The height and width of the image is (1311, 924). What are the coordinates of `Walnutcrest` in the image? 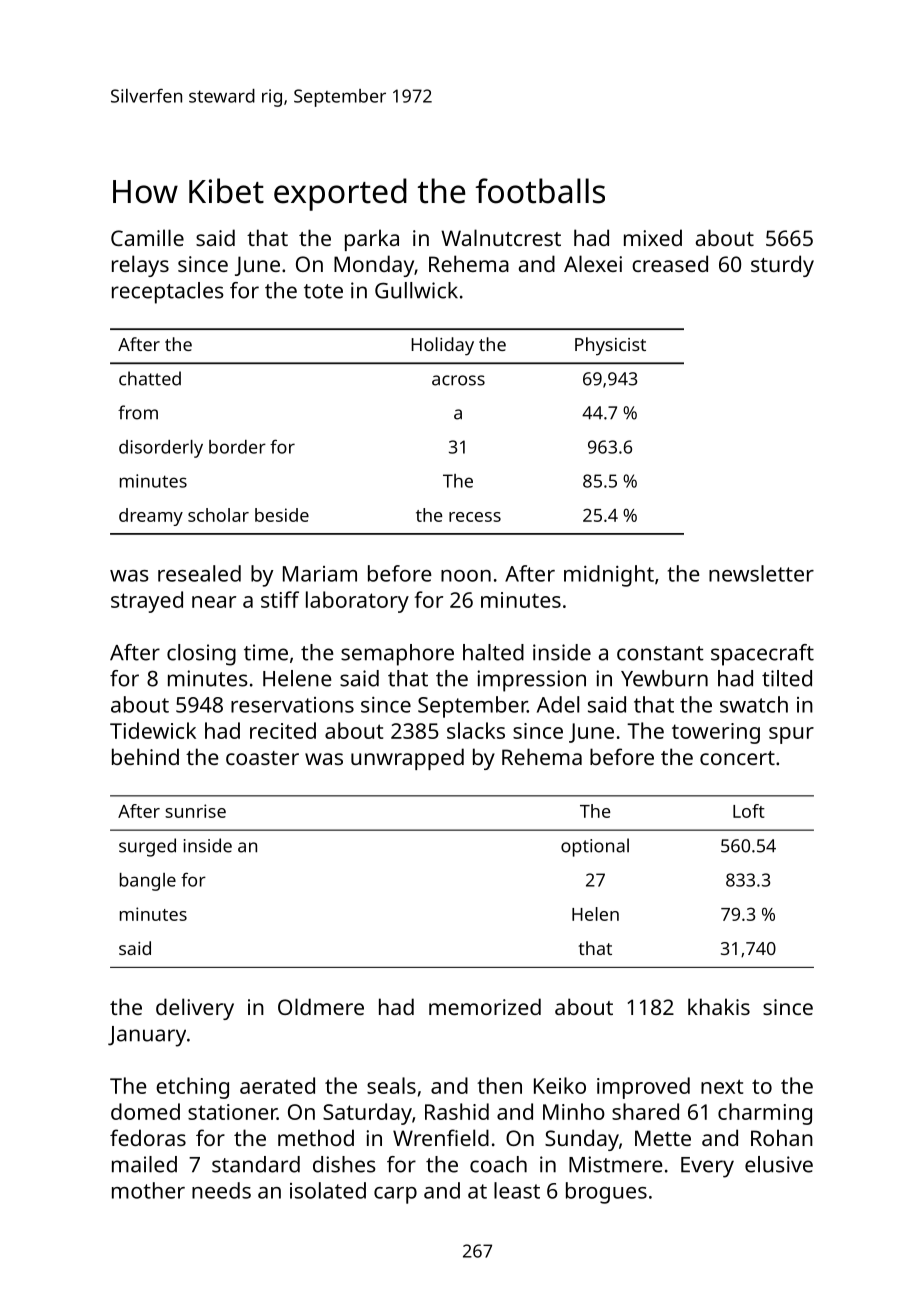 It's located at (501, 237).
